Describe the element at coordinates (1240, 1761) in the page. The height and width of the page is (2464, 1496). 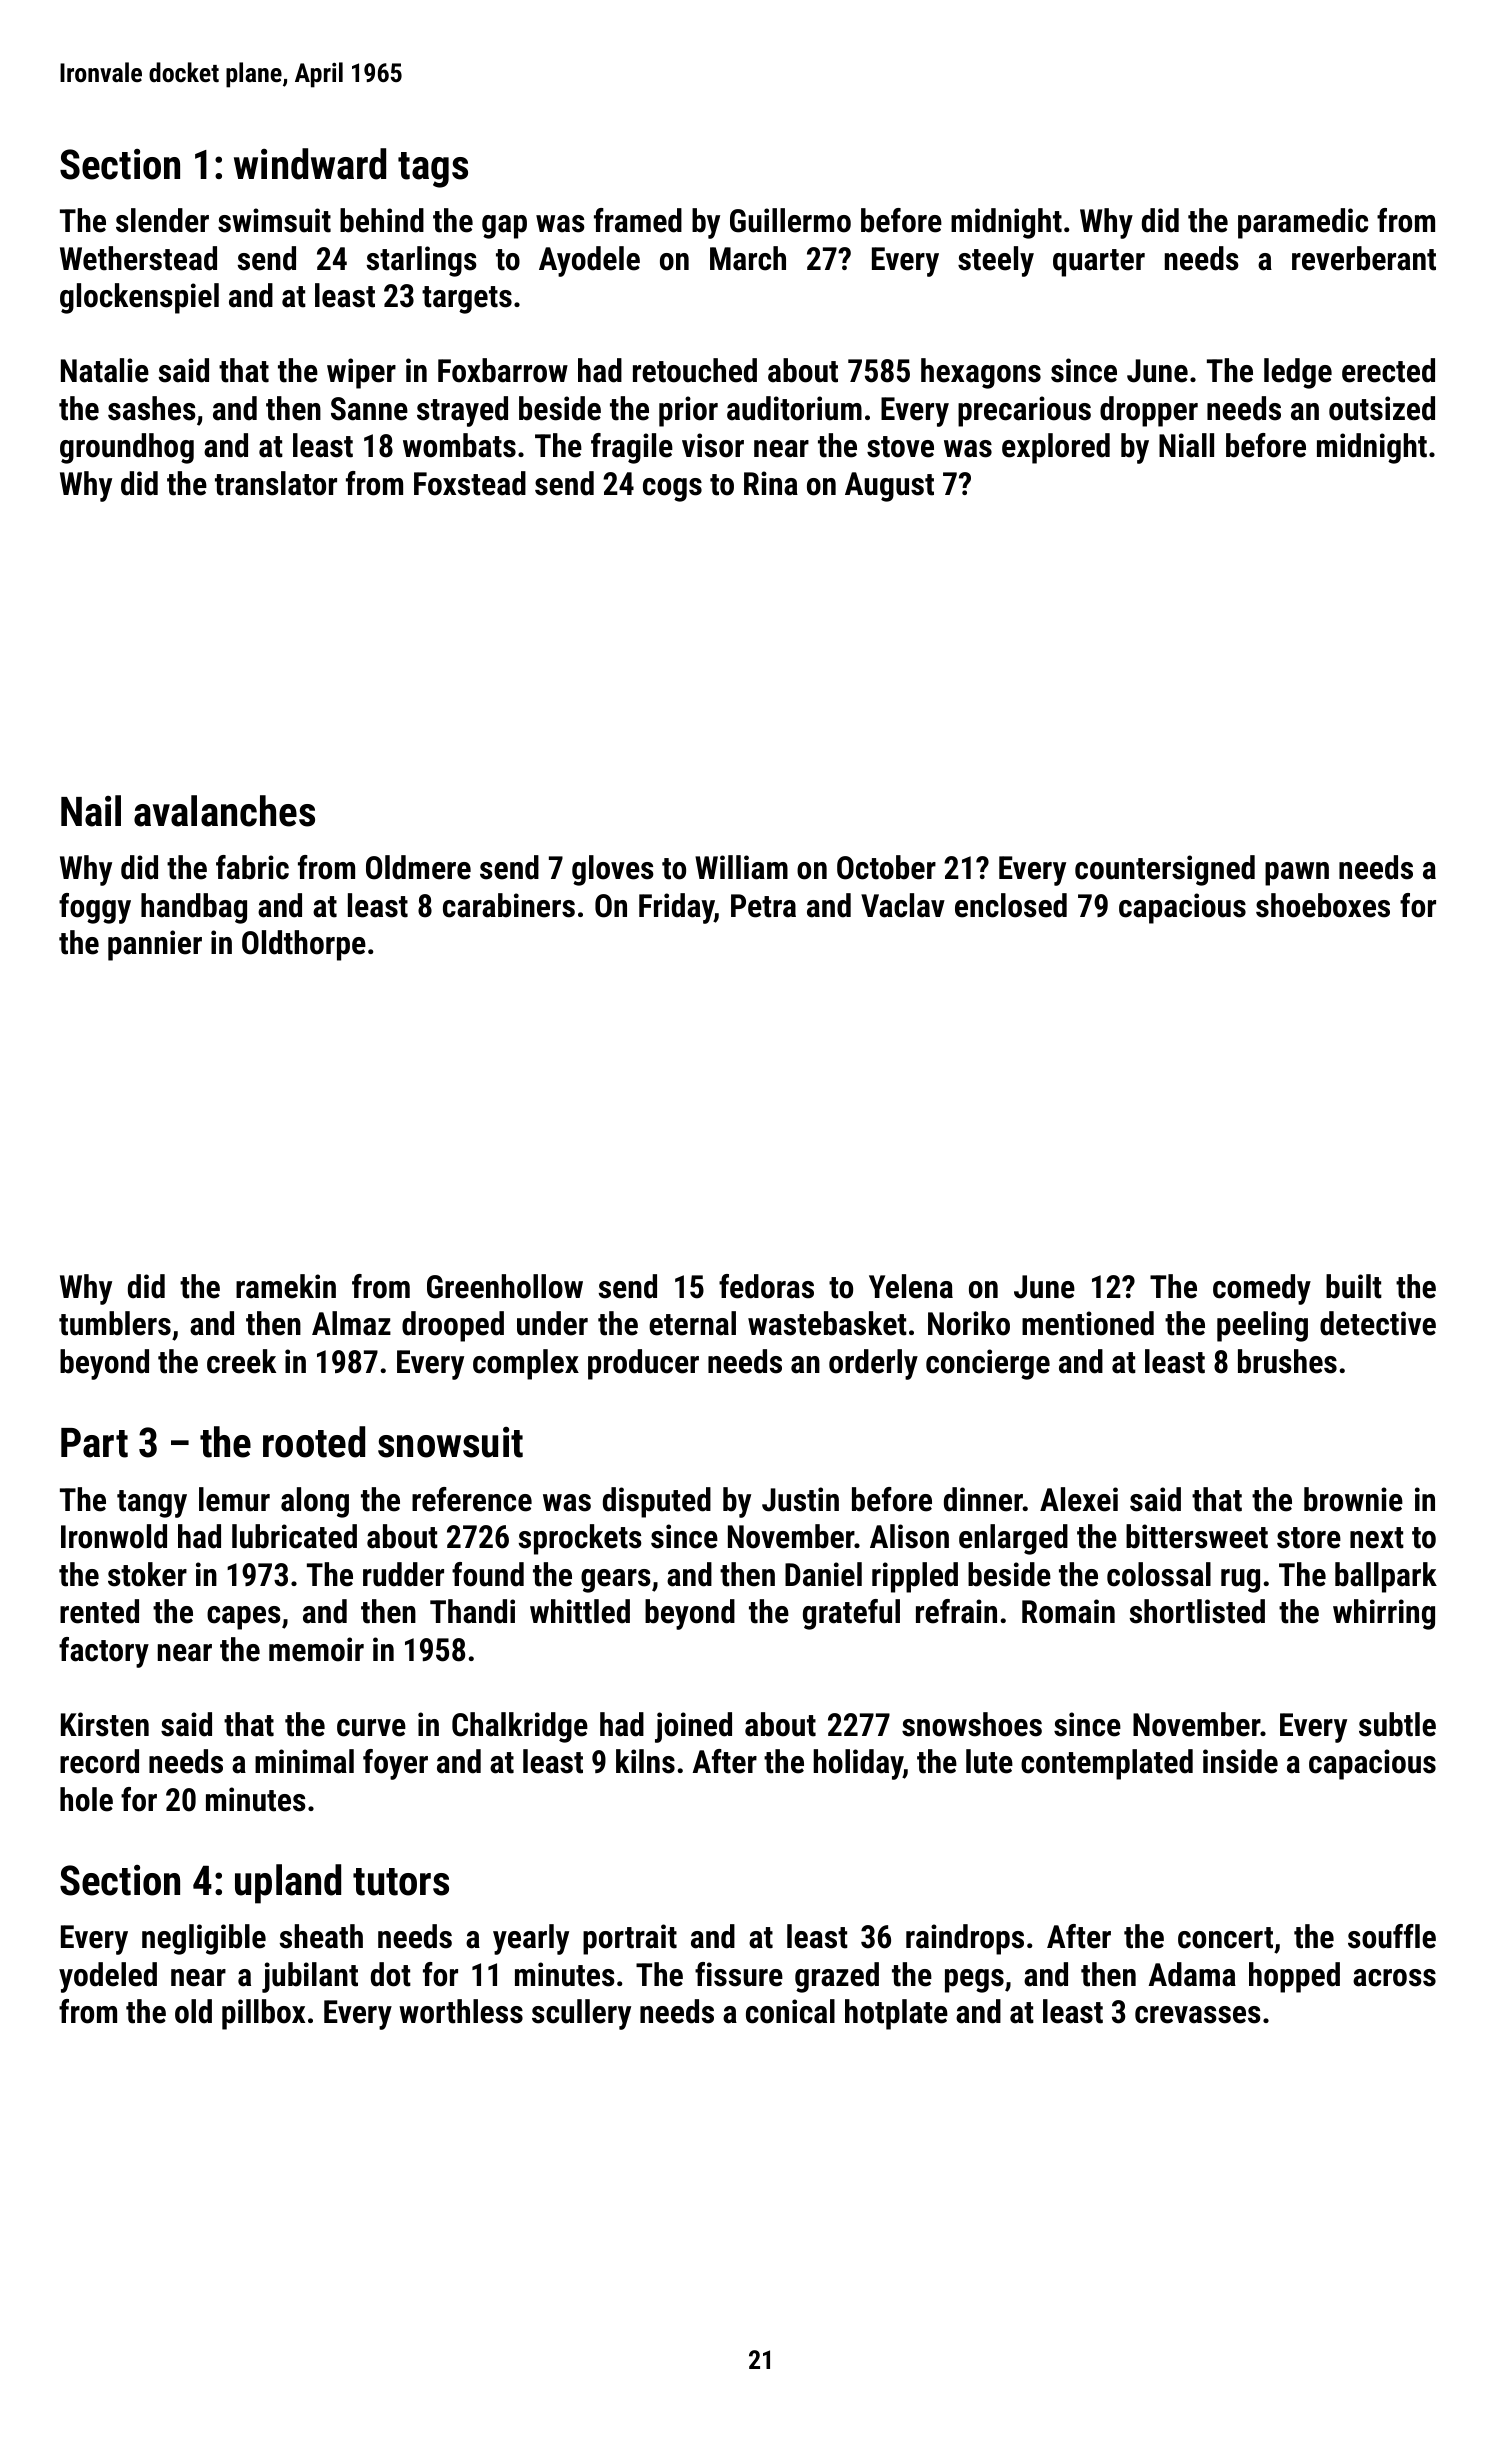
I see `inside` at that location.
